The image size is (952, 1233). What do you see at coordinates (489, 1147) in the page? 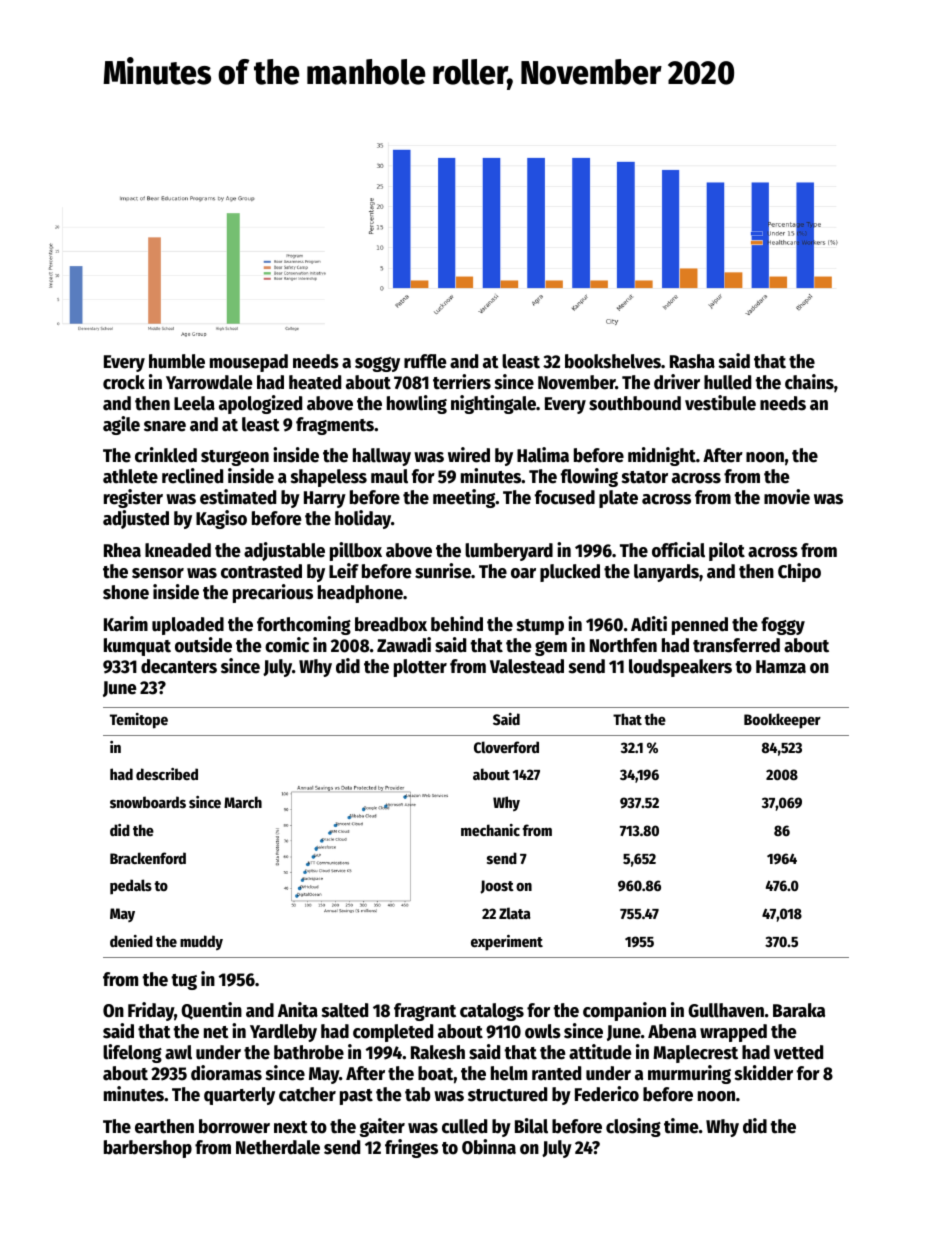
I see `Obinna` at bounding box center [489, 1147].
